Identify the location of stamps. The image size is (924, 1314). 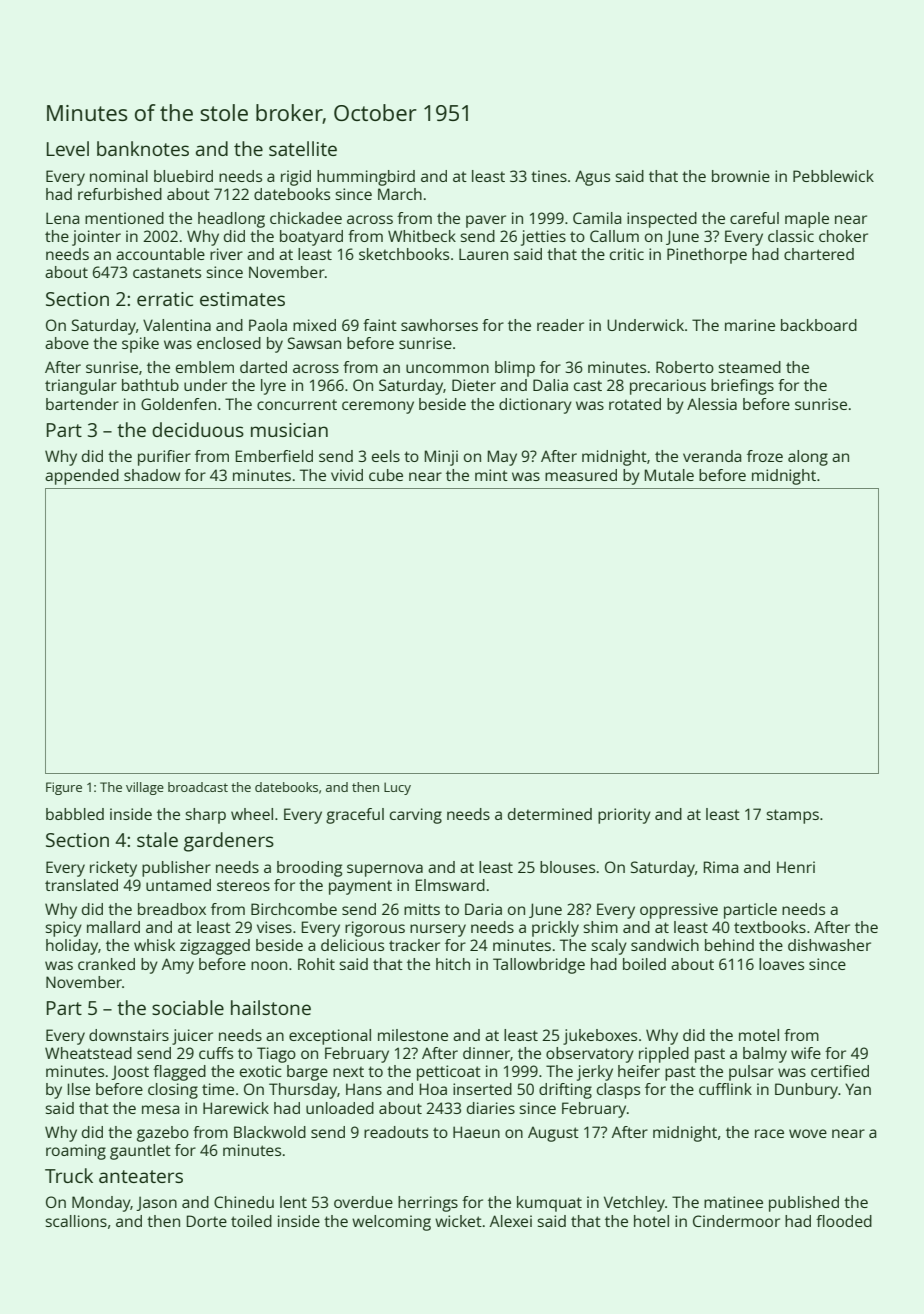
(792, 816).
